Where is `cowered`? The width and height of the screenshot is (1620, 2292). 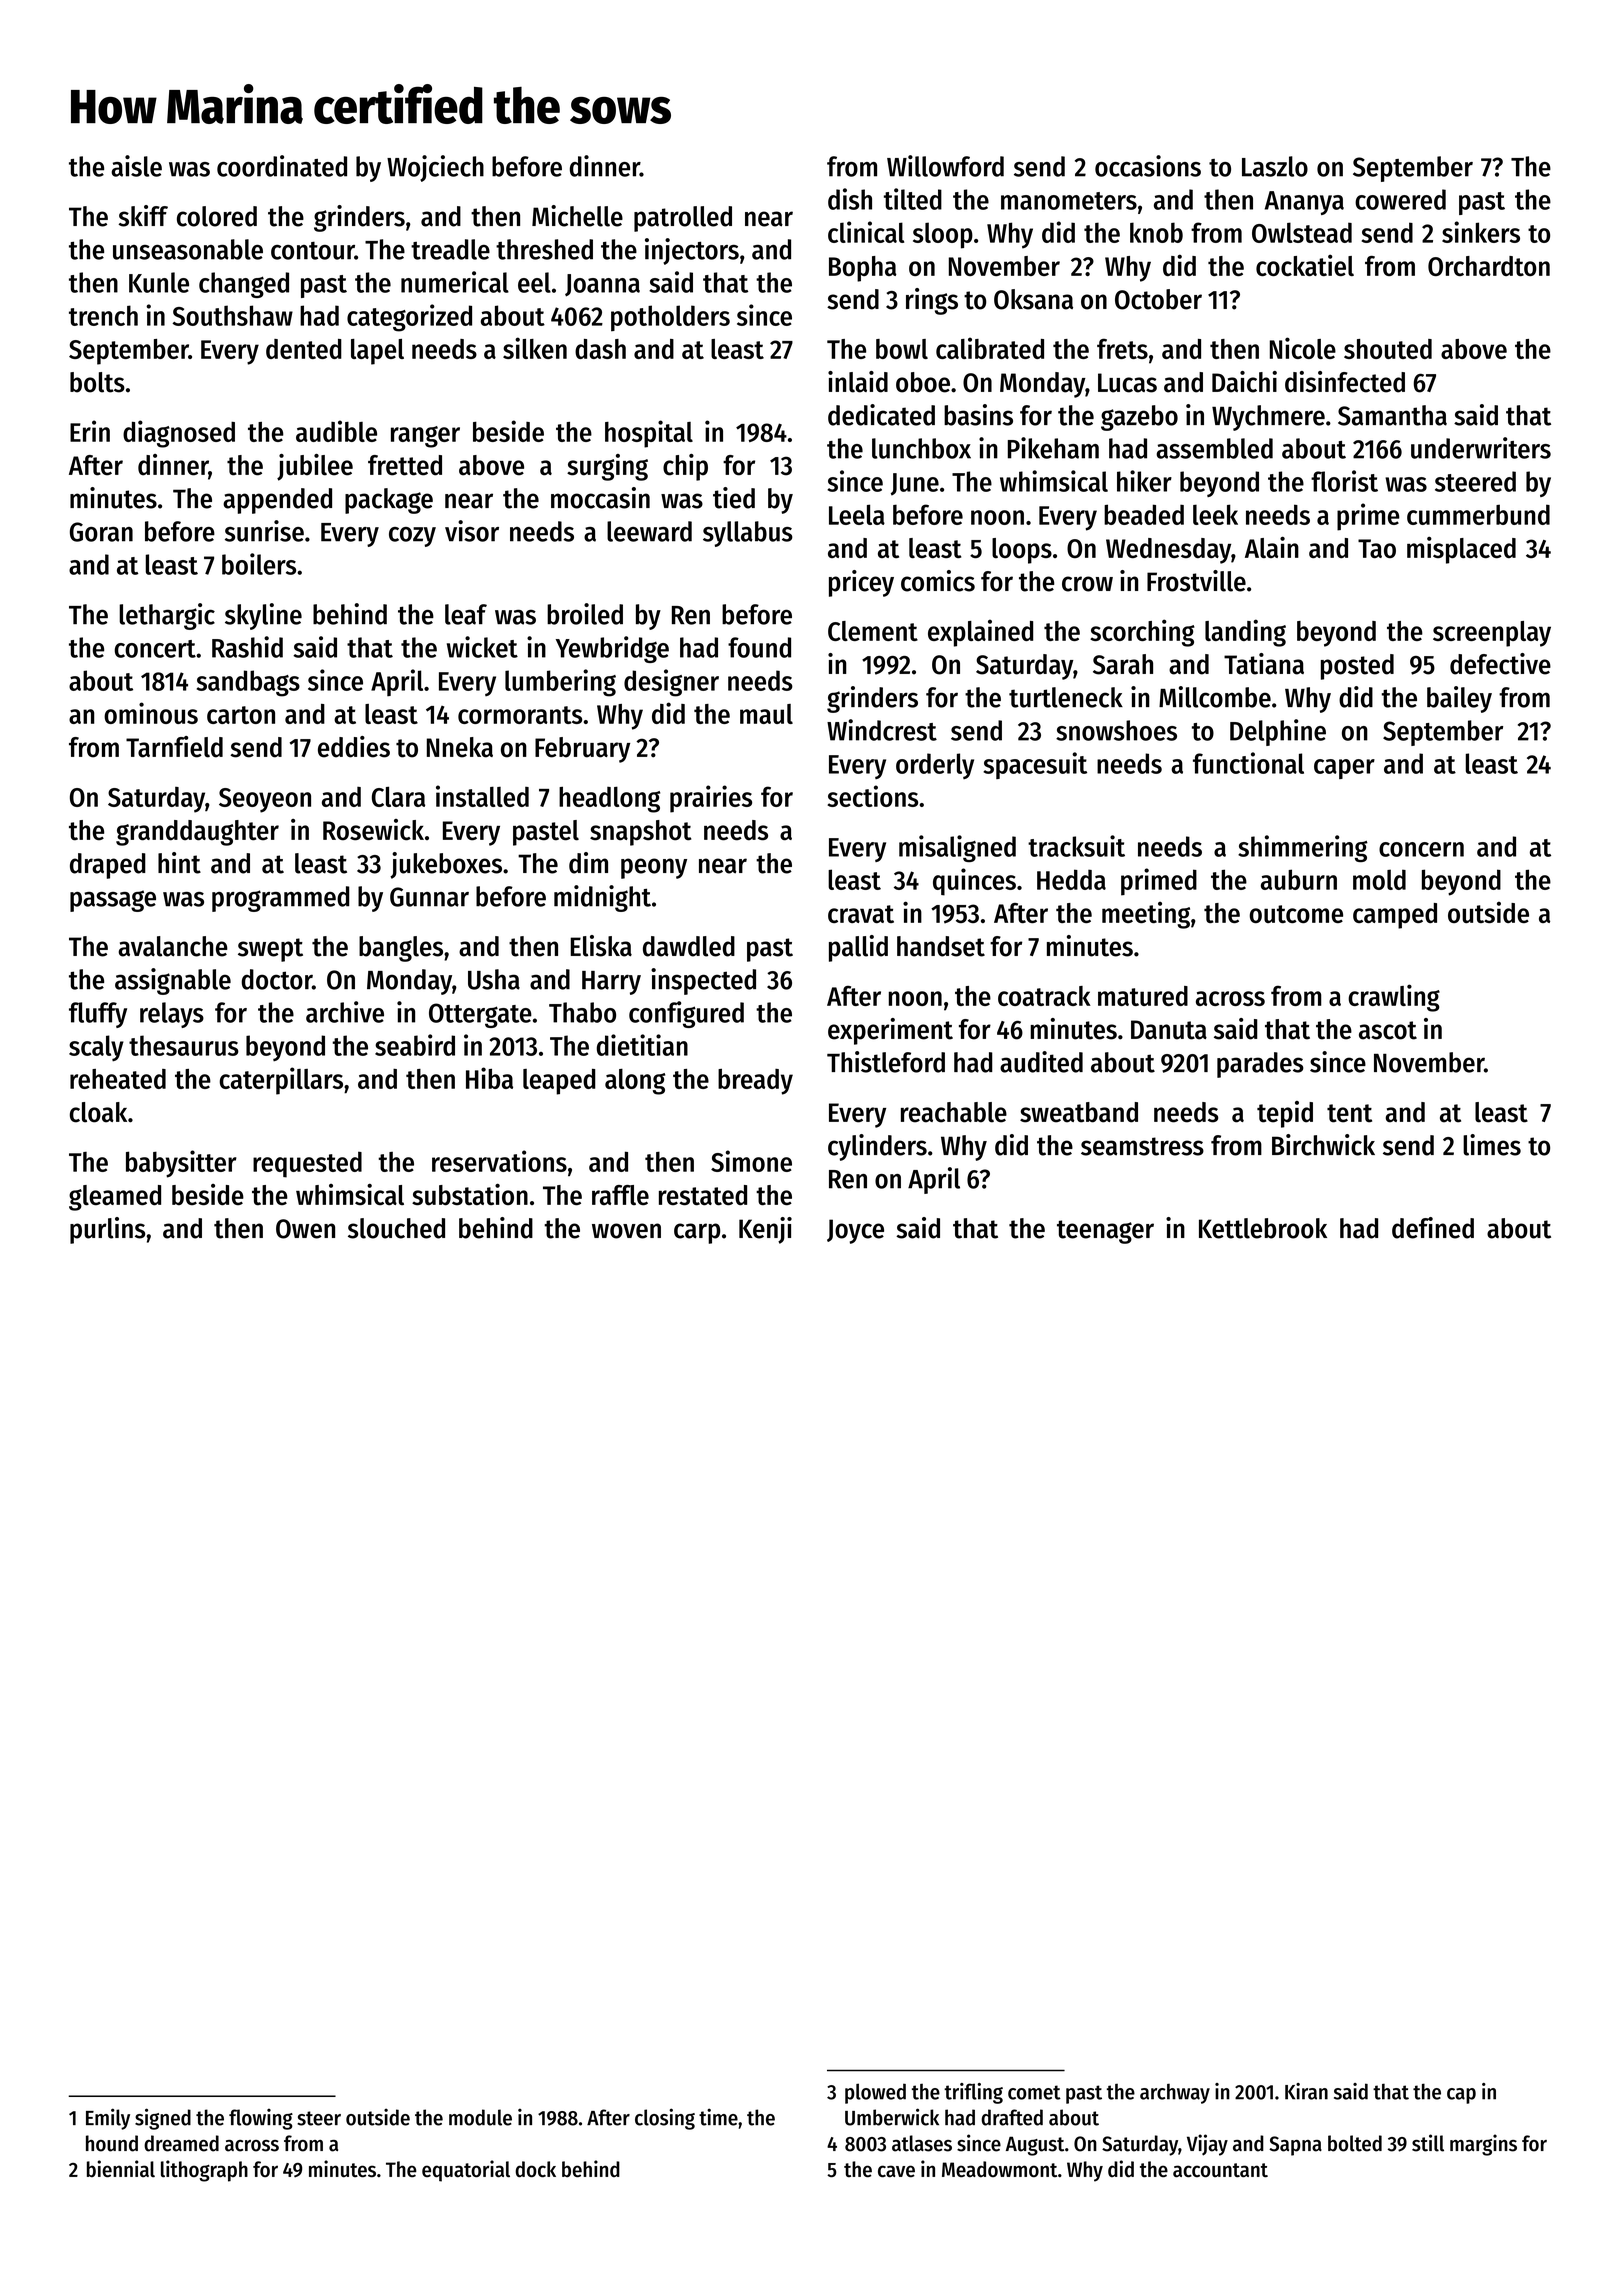 cowered is located at coordinates (1400, 199).
